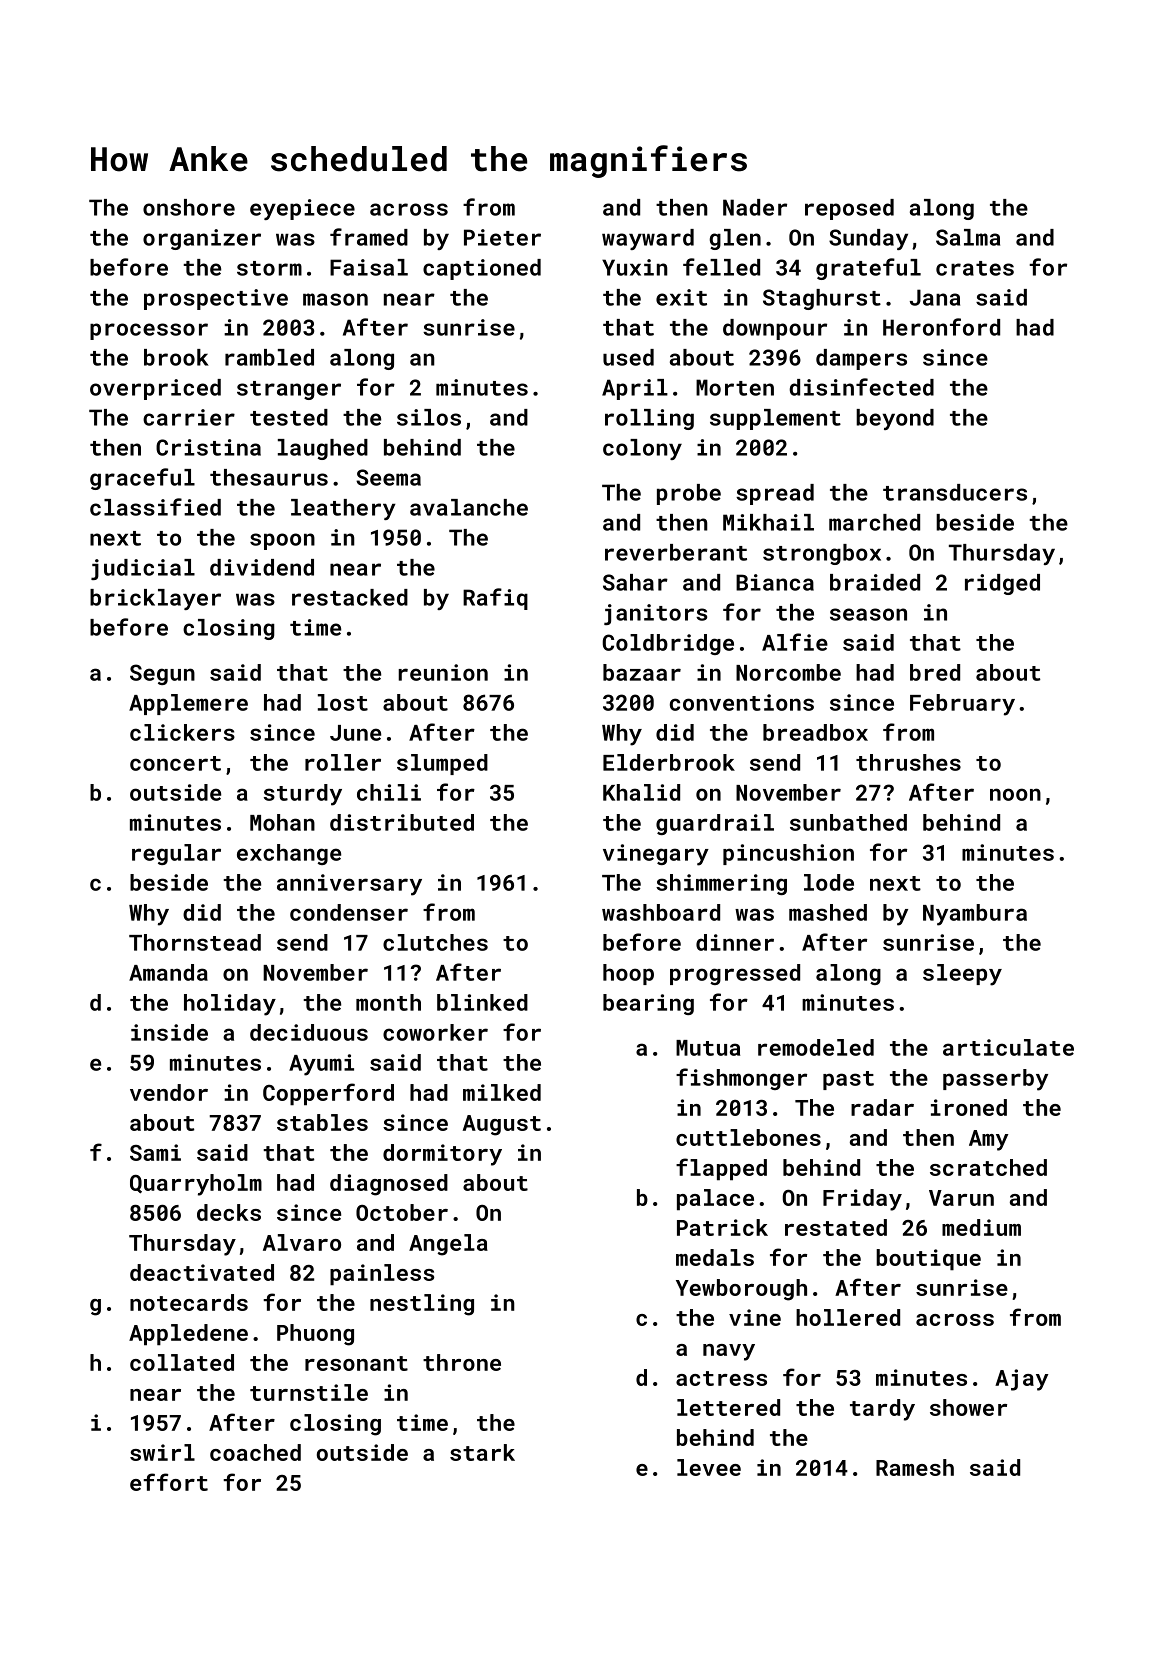 Image resolution: width=1165 pixels, height=1654 pixels. What do you see at coordinates (955, 492) in the page?
I see `transducers` at bounding box center [955, 492].
